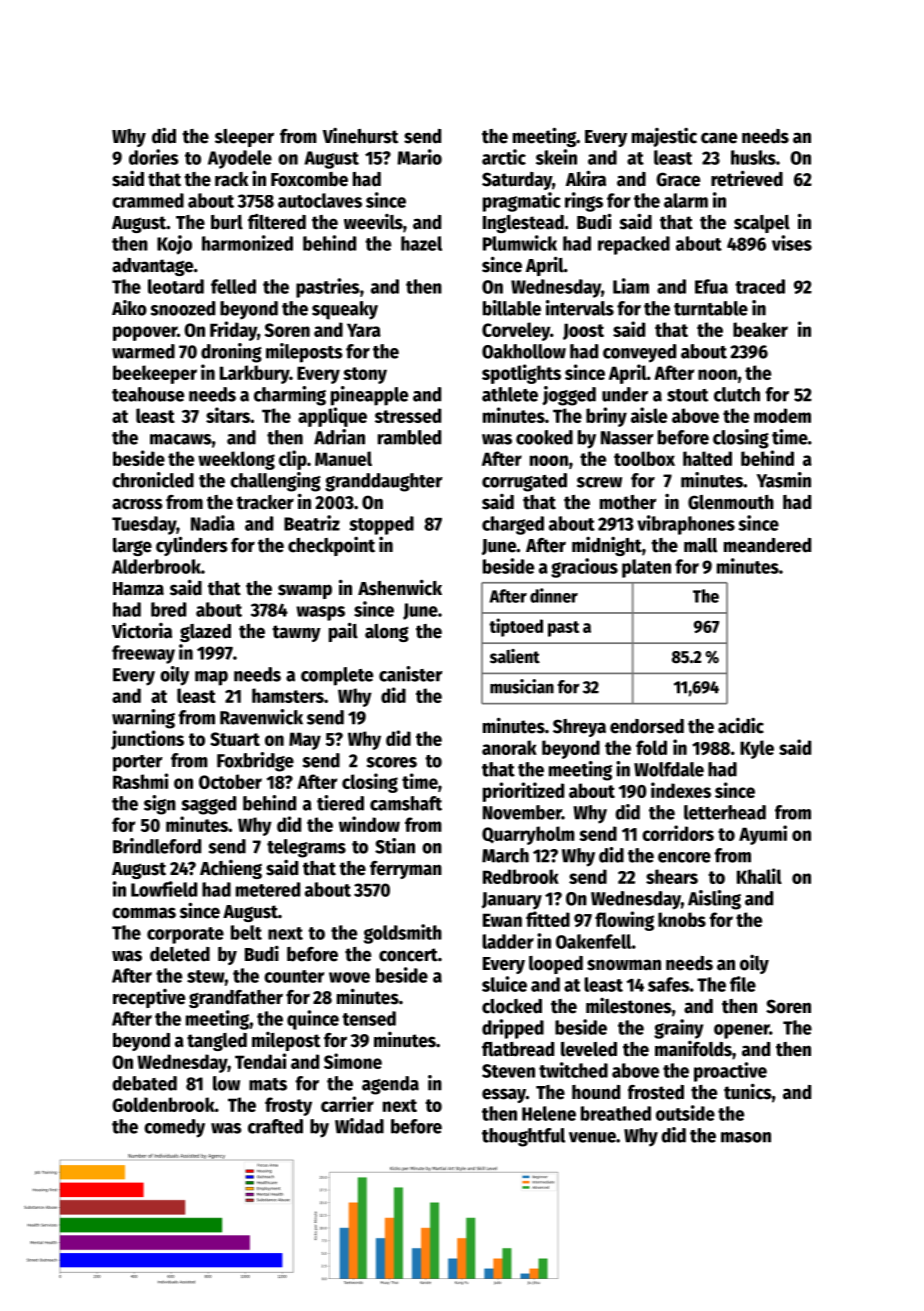 The height and width of the image is (1311, 924). I want to click on thoughtful, so click(523, 1137).
